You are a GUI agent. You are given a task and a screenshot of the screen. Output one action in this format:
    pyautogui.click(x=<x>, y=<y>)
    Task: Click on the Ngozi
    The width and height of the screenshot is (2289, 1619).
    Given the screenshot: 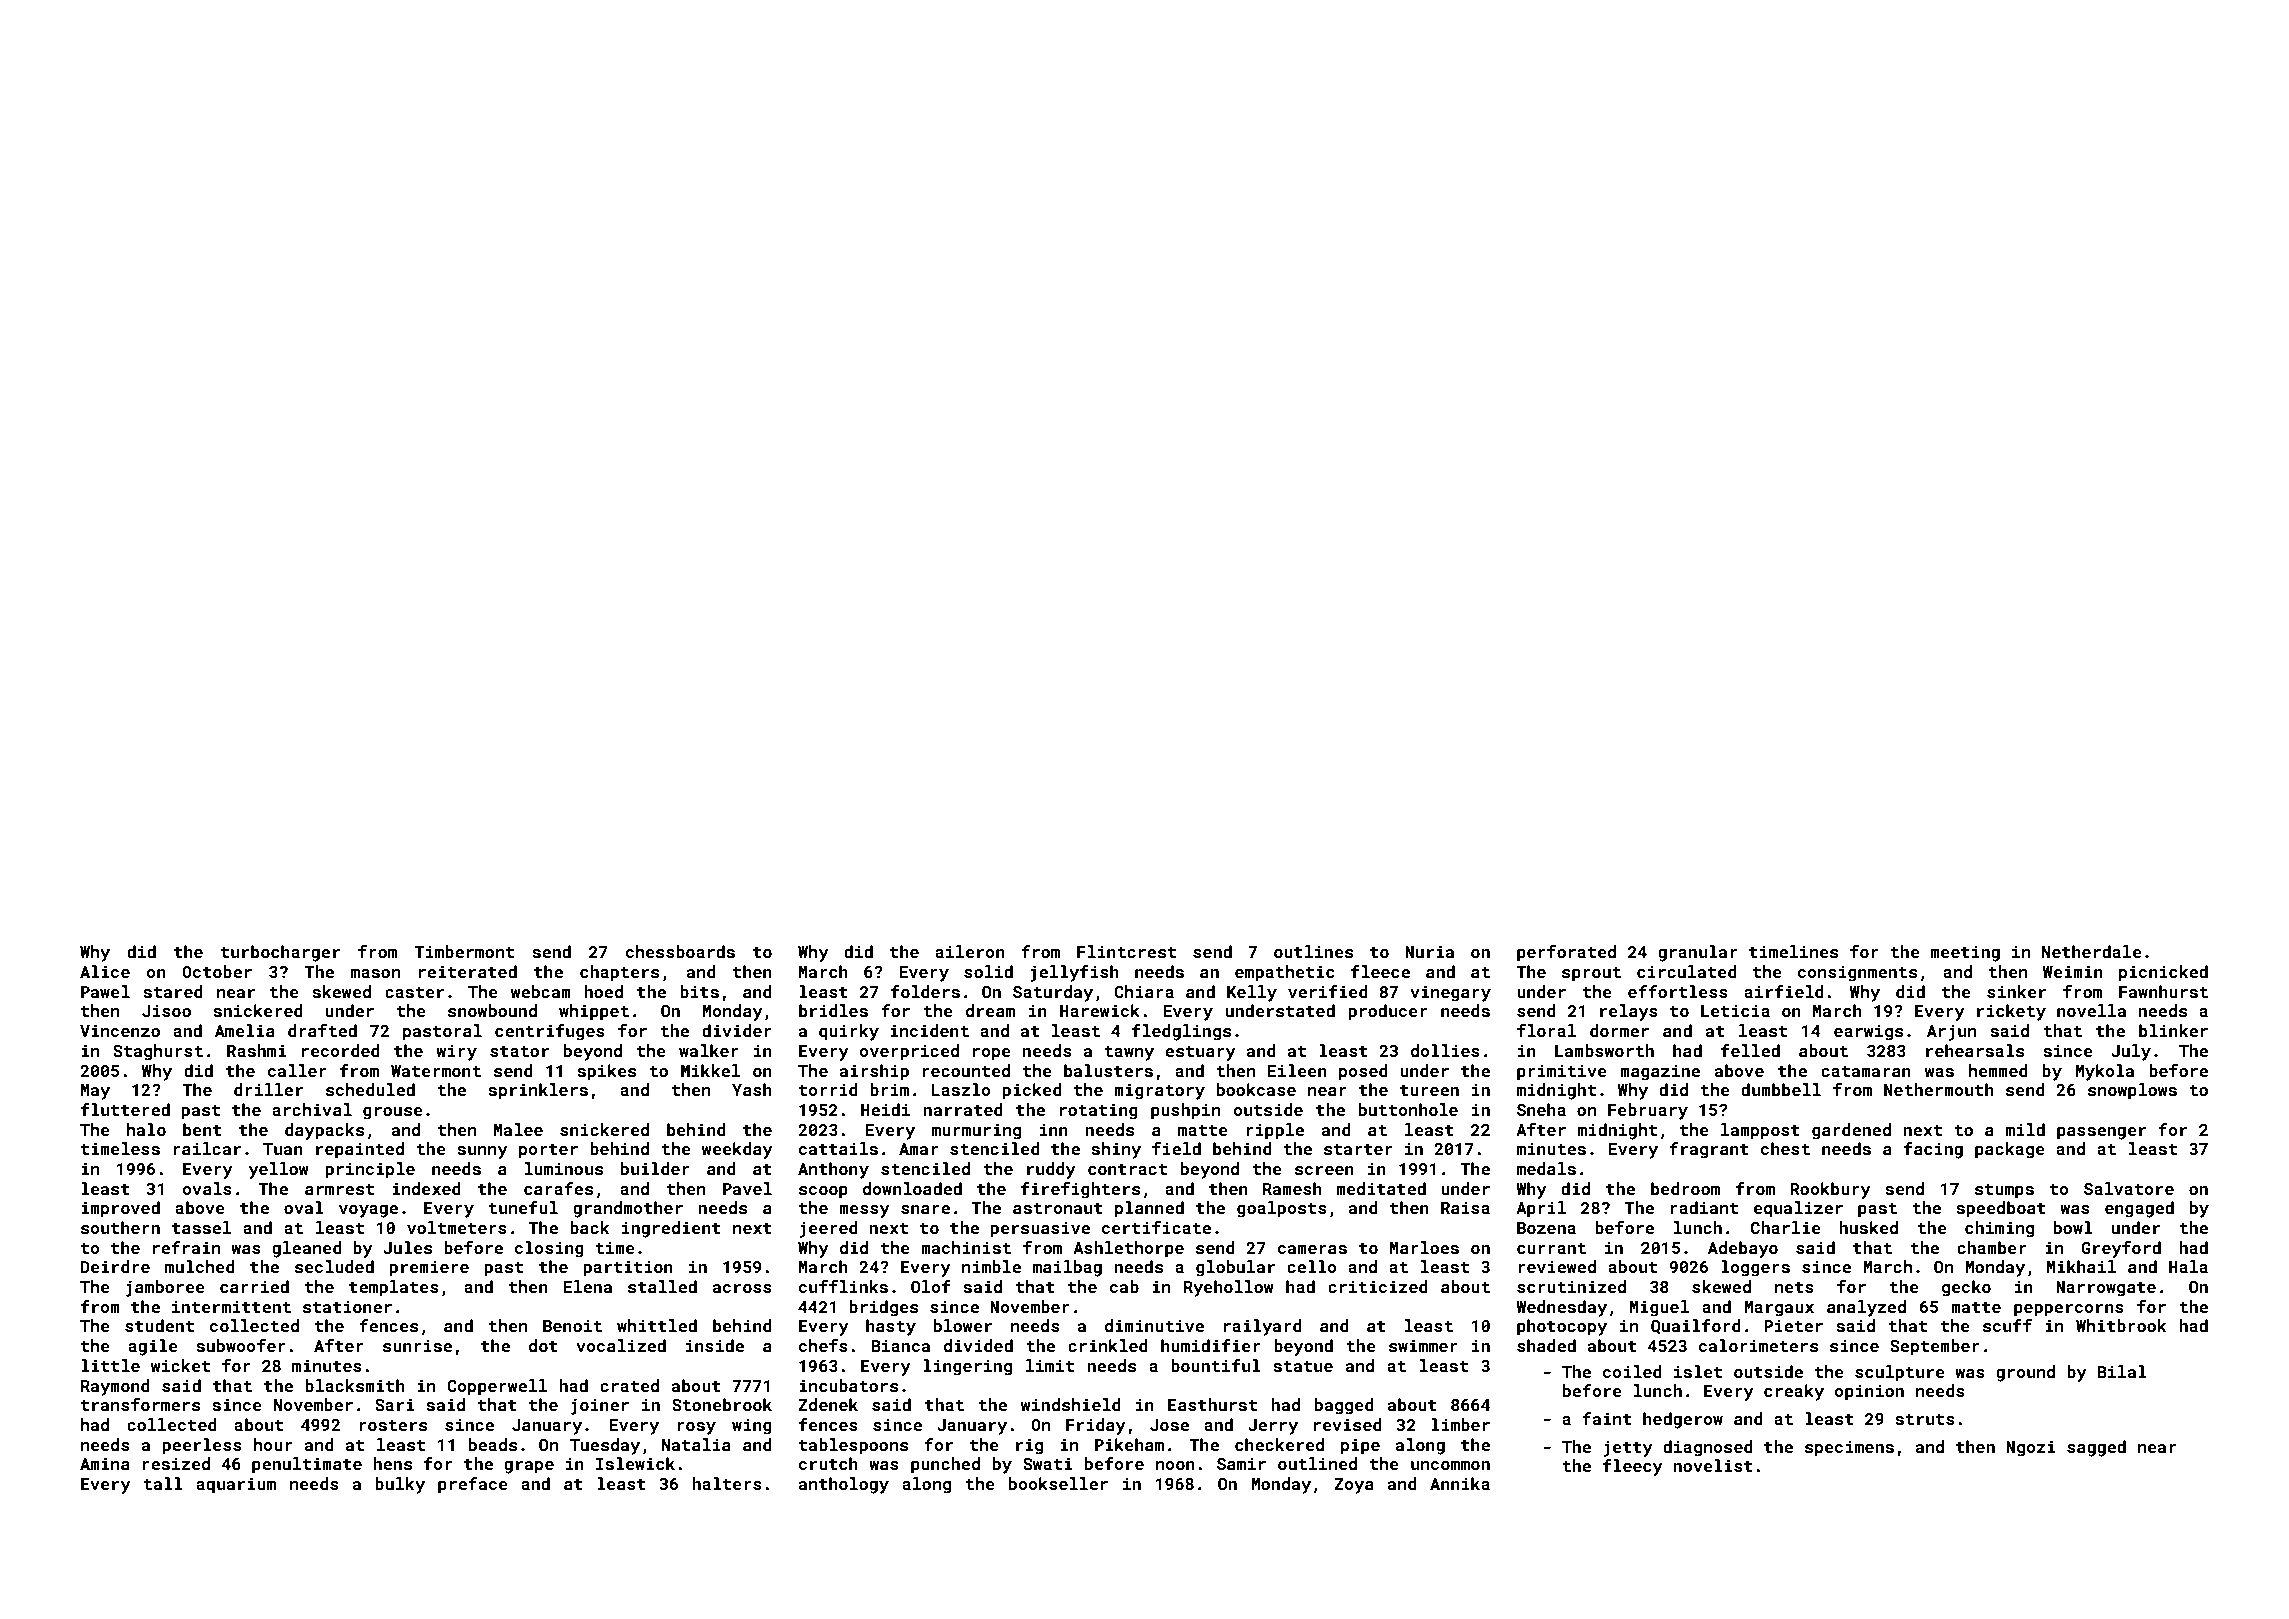 What is the action you would take?
    pyautogui.click(x=2030, y=1448)
